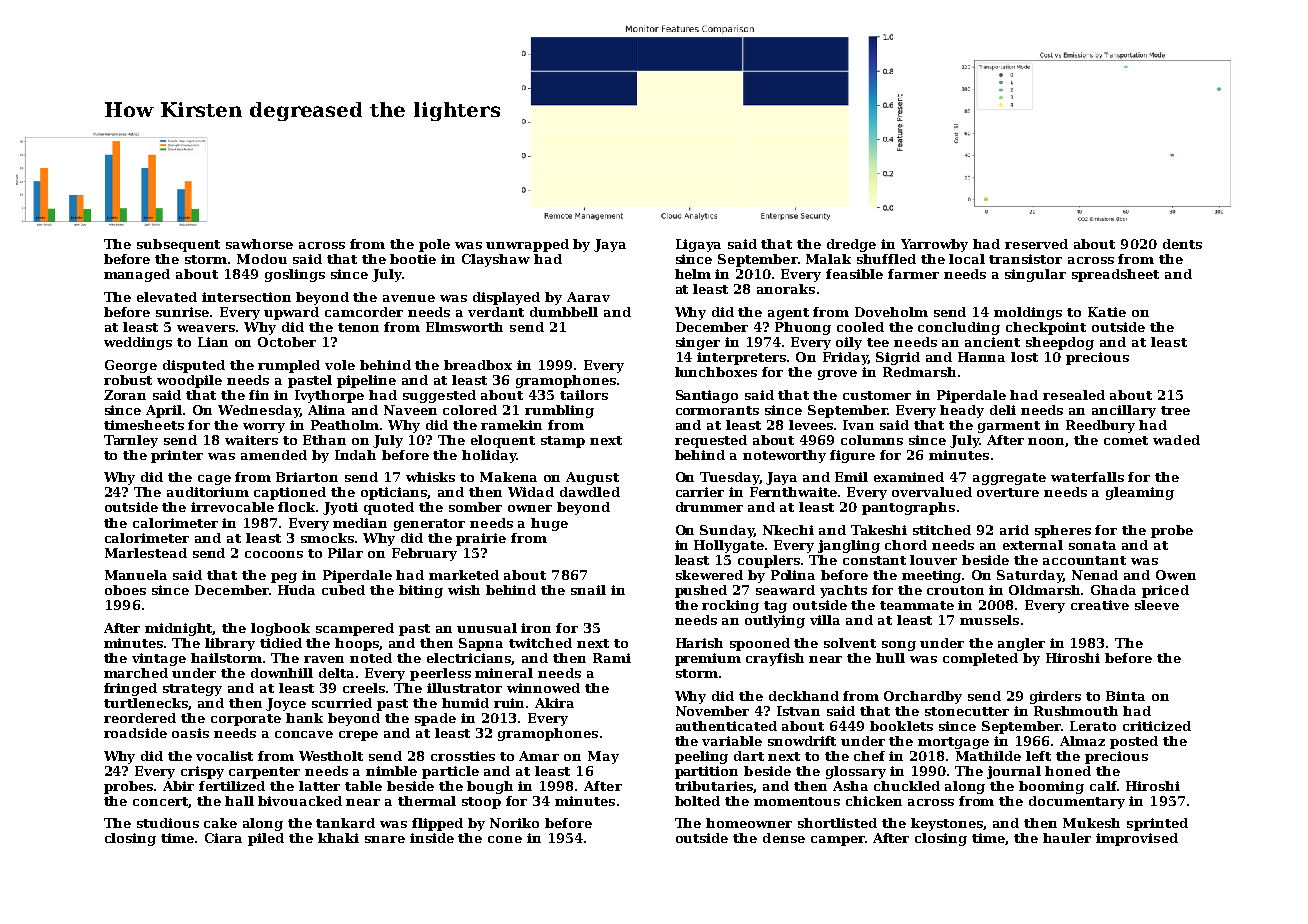  Describe the element at coordinates (232, 507) in the page. I see `irrevocable` at that location.
